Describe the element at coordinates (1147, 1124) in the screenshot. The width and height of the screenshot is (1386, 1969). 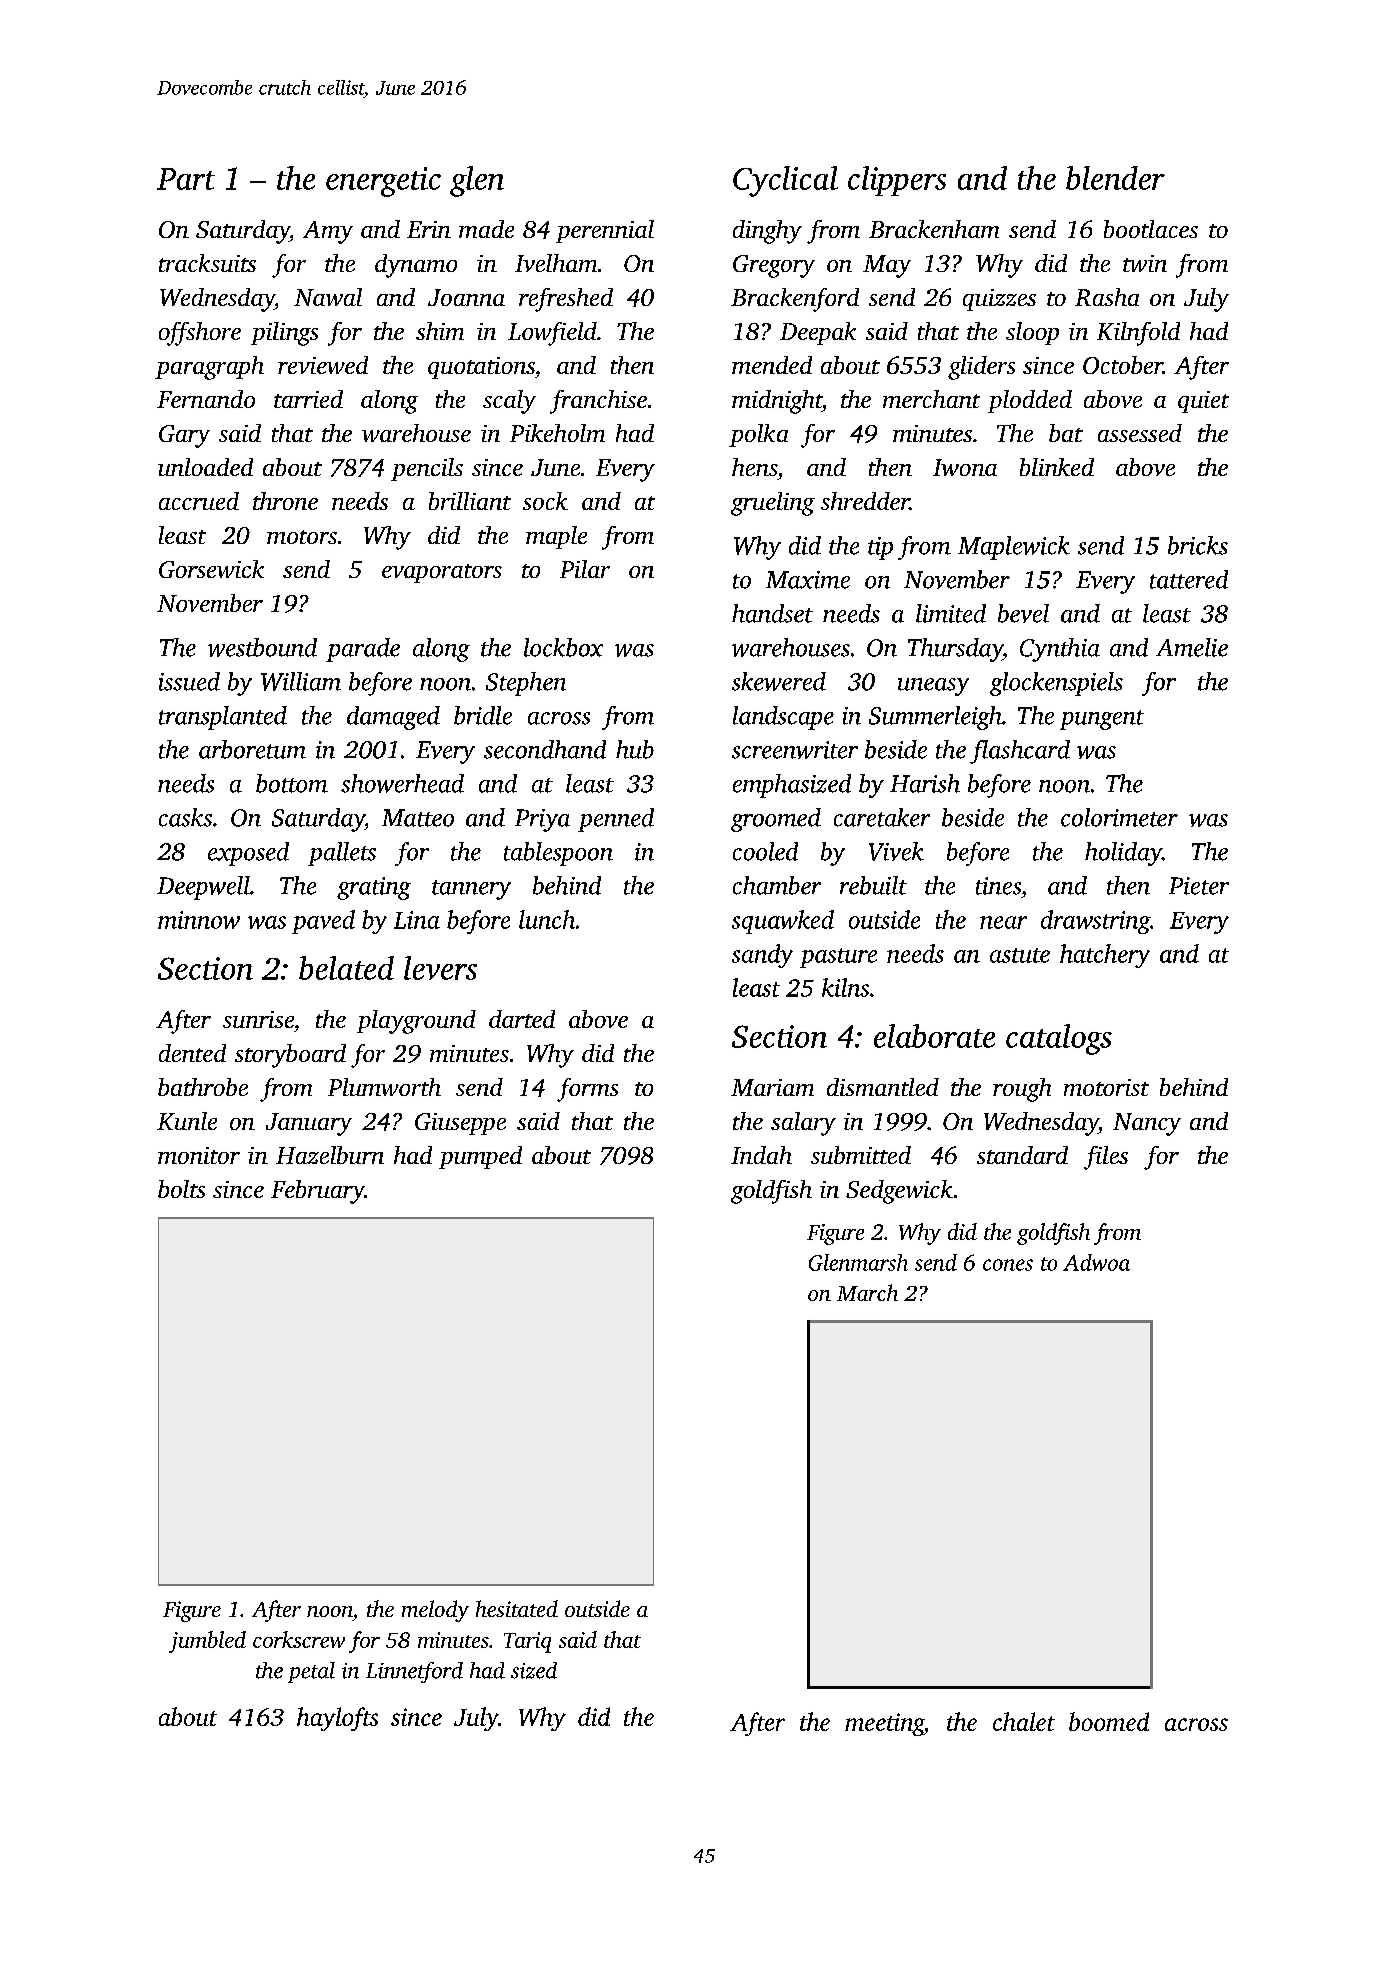
I see `Nancy` at that location.
